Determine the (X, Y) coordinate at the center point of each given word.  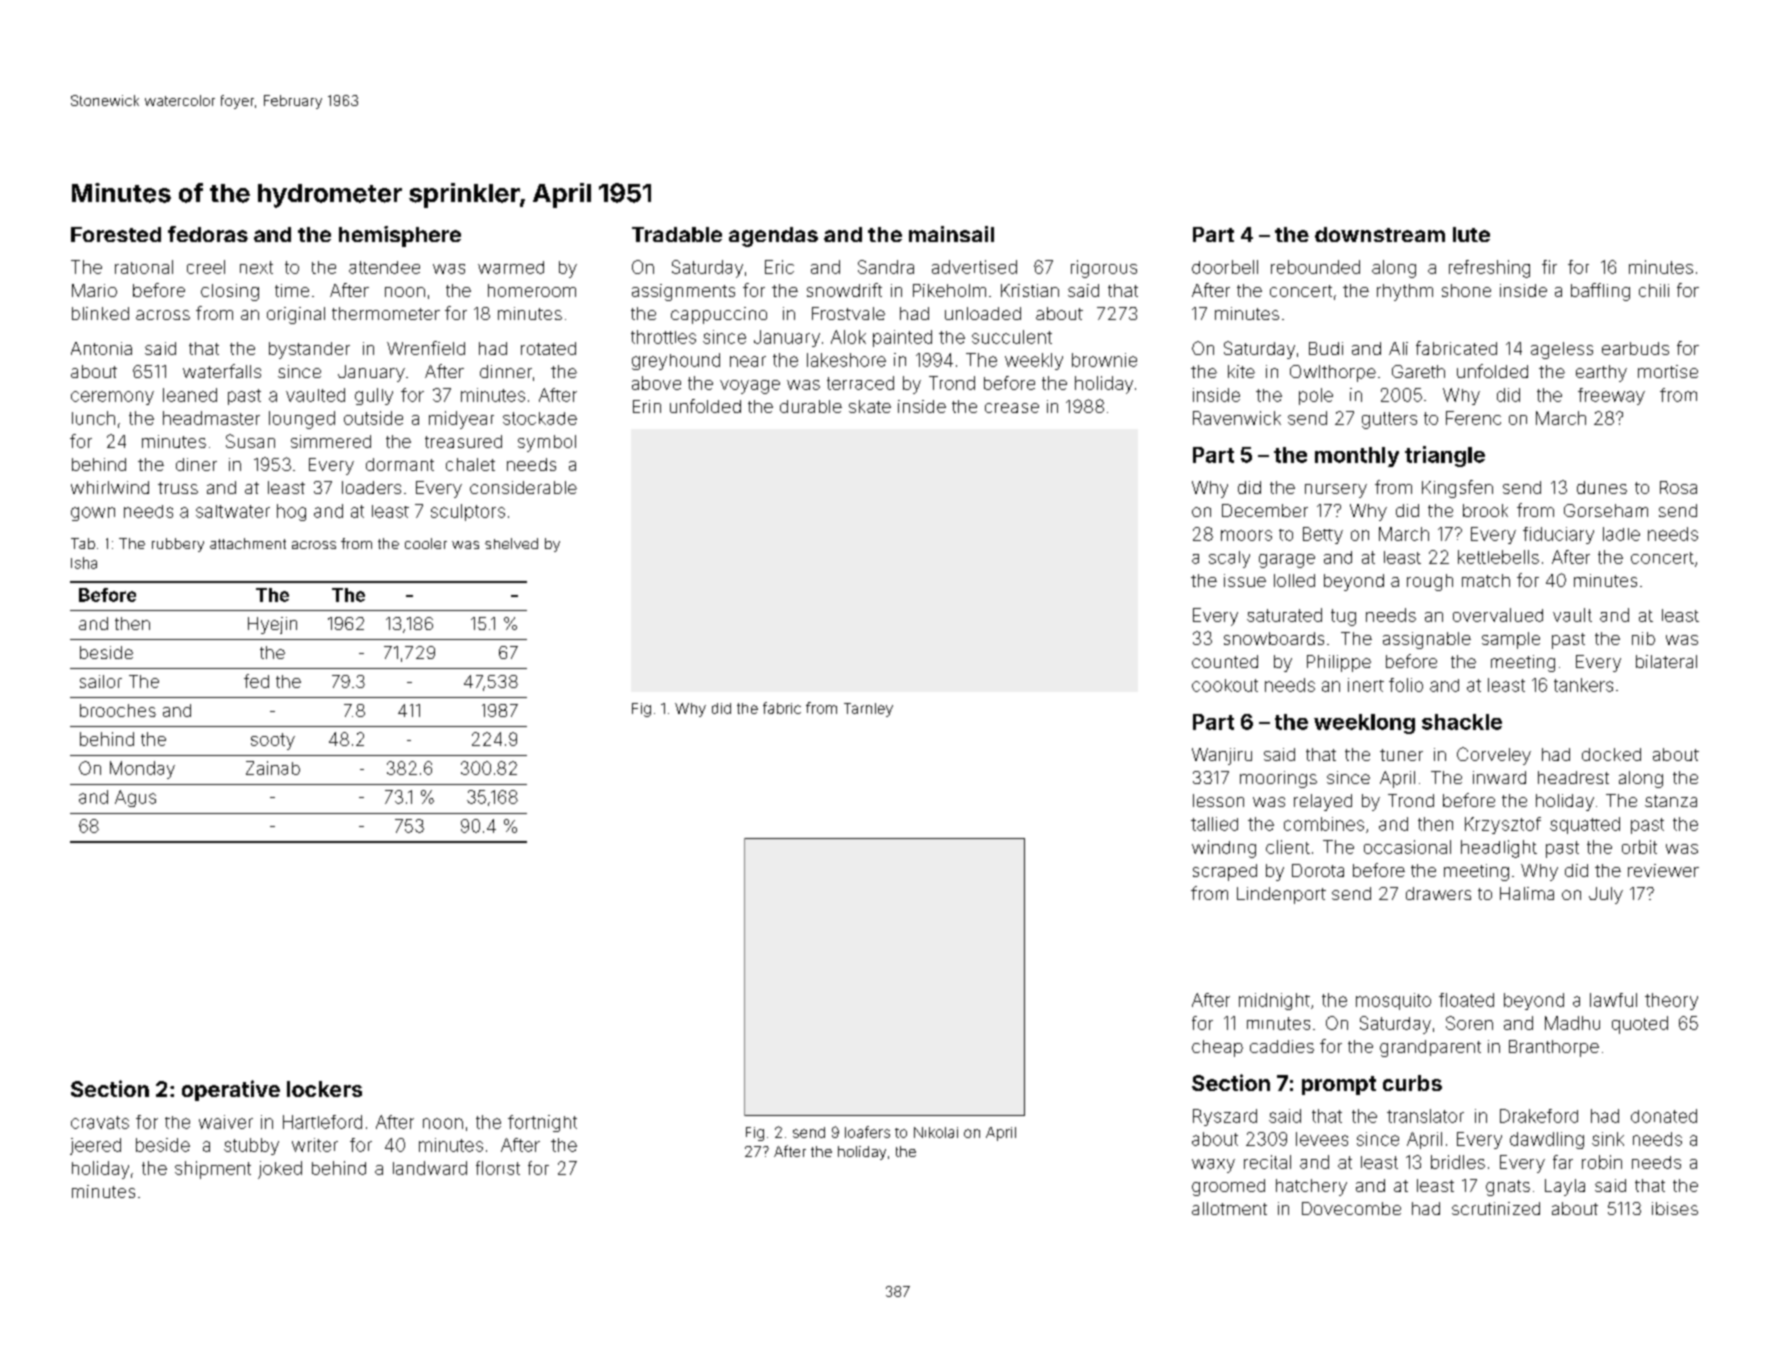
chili (1654, 290)
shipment (213, 1170)
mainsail (951, 234)
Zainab (273, 768)
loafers (867, 1132)
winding (1224, 849)
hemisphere (400, 236)
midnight (1274, 1001)
